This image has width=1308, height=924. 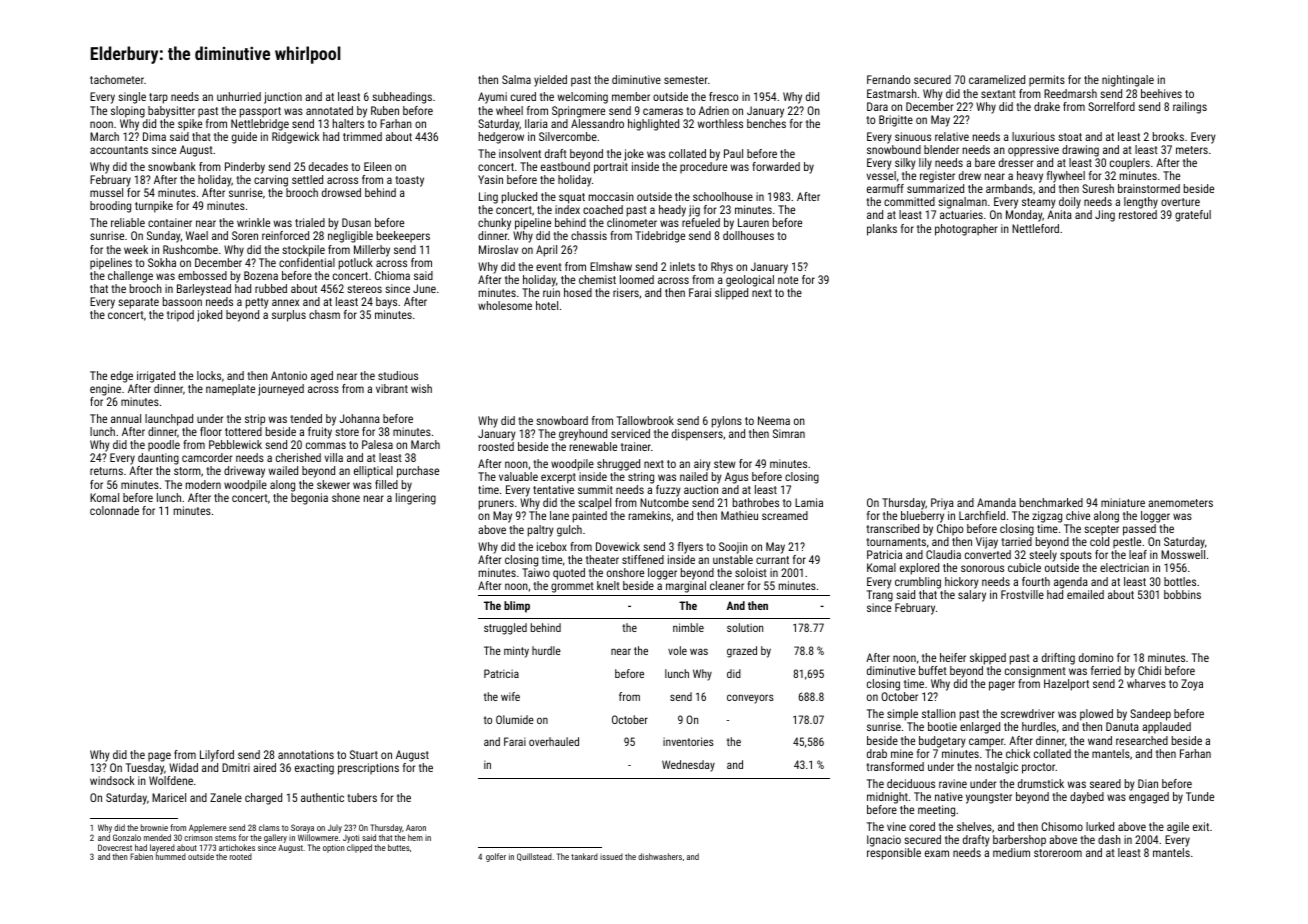 What do you see at coordinates (505, 305) in the image?
I see `wholesome` at bounding box center [505, 305].
